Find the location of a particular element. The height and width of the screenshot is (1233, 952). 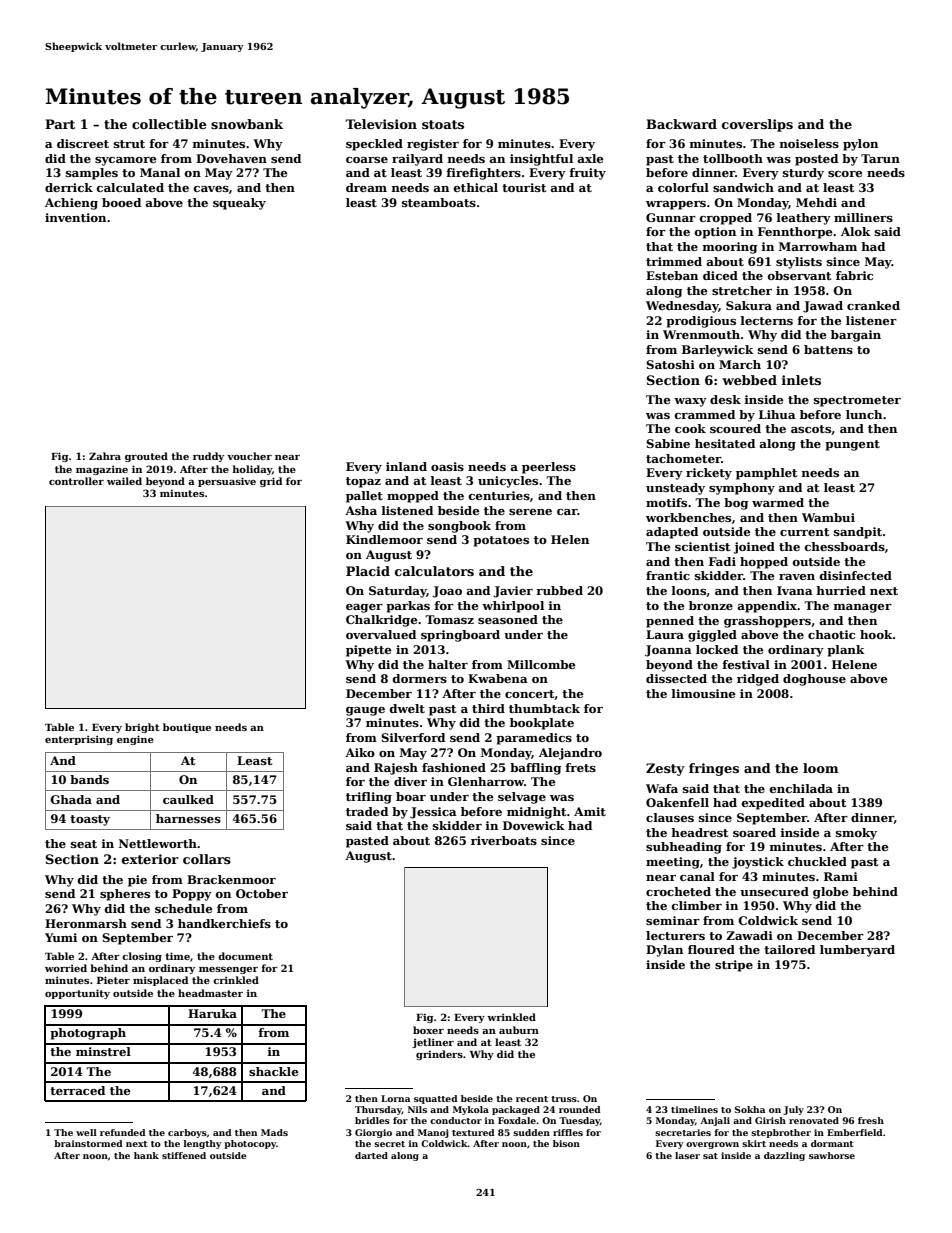

sandwich is located at coordinates (743, 187).
